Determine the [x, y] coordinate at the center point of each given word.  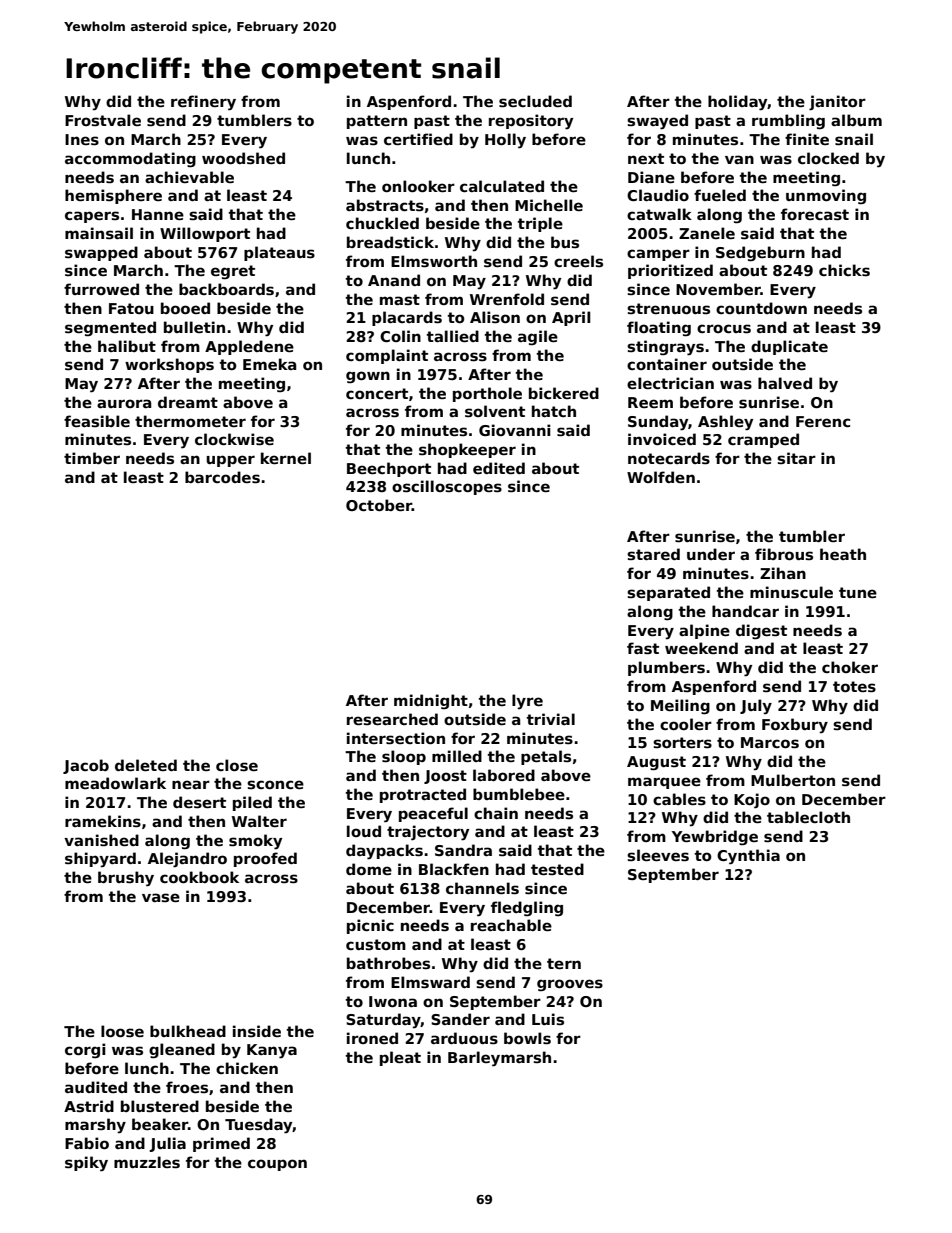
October [379, 505]
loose [122, 1031]
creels [578, 261]
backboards [226, 289]
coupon [277, 1165]
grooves [570, 985]
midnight [431, 701]
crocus [724, 328]
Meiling [680, 707]
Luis [548, 1019]
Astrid [89, 1106]
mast [400, 299]
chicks [844, 270]
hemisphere [113, 196]
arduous [464, 1038]
